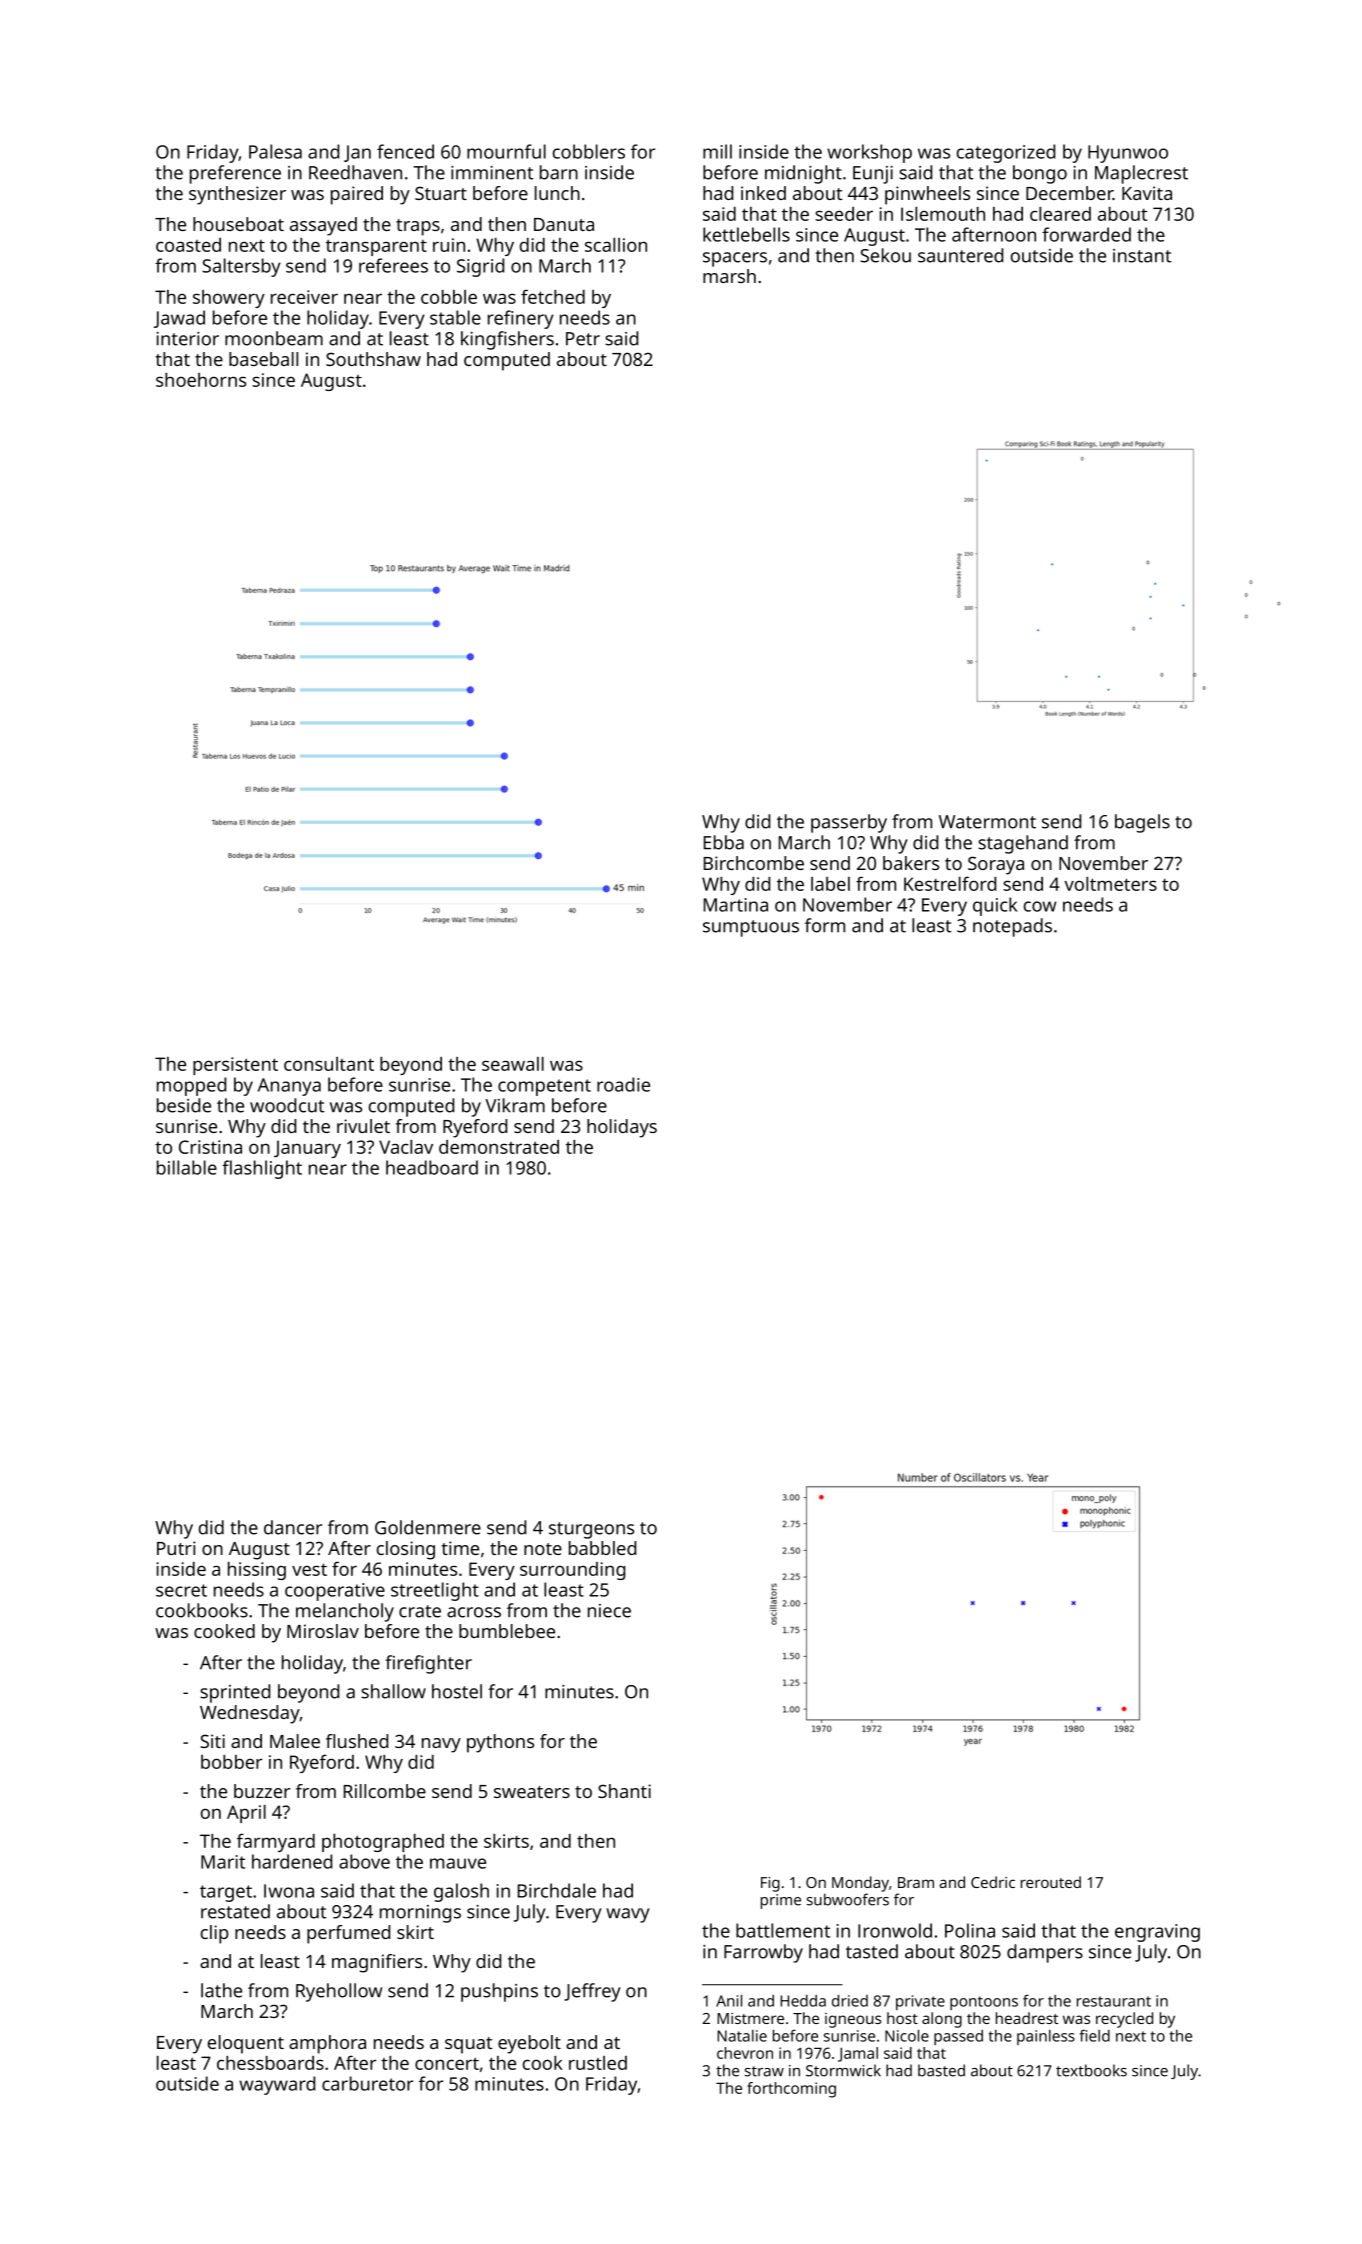 The height and width of the screenshot is (2244, 1362). Describe the element at coordinates (825, 925) in the screenshot. I see `form` at that location.
